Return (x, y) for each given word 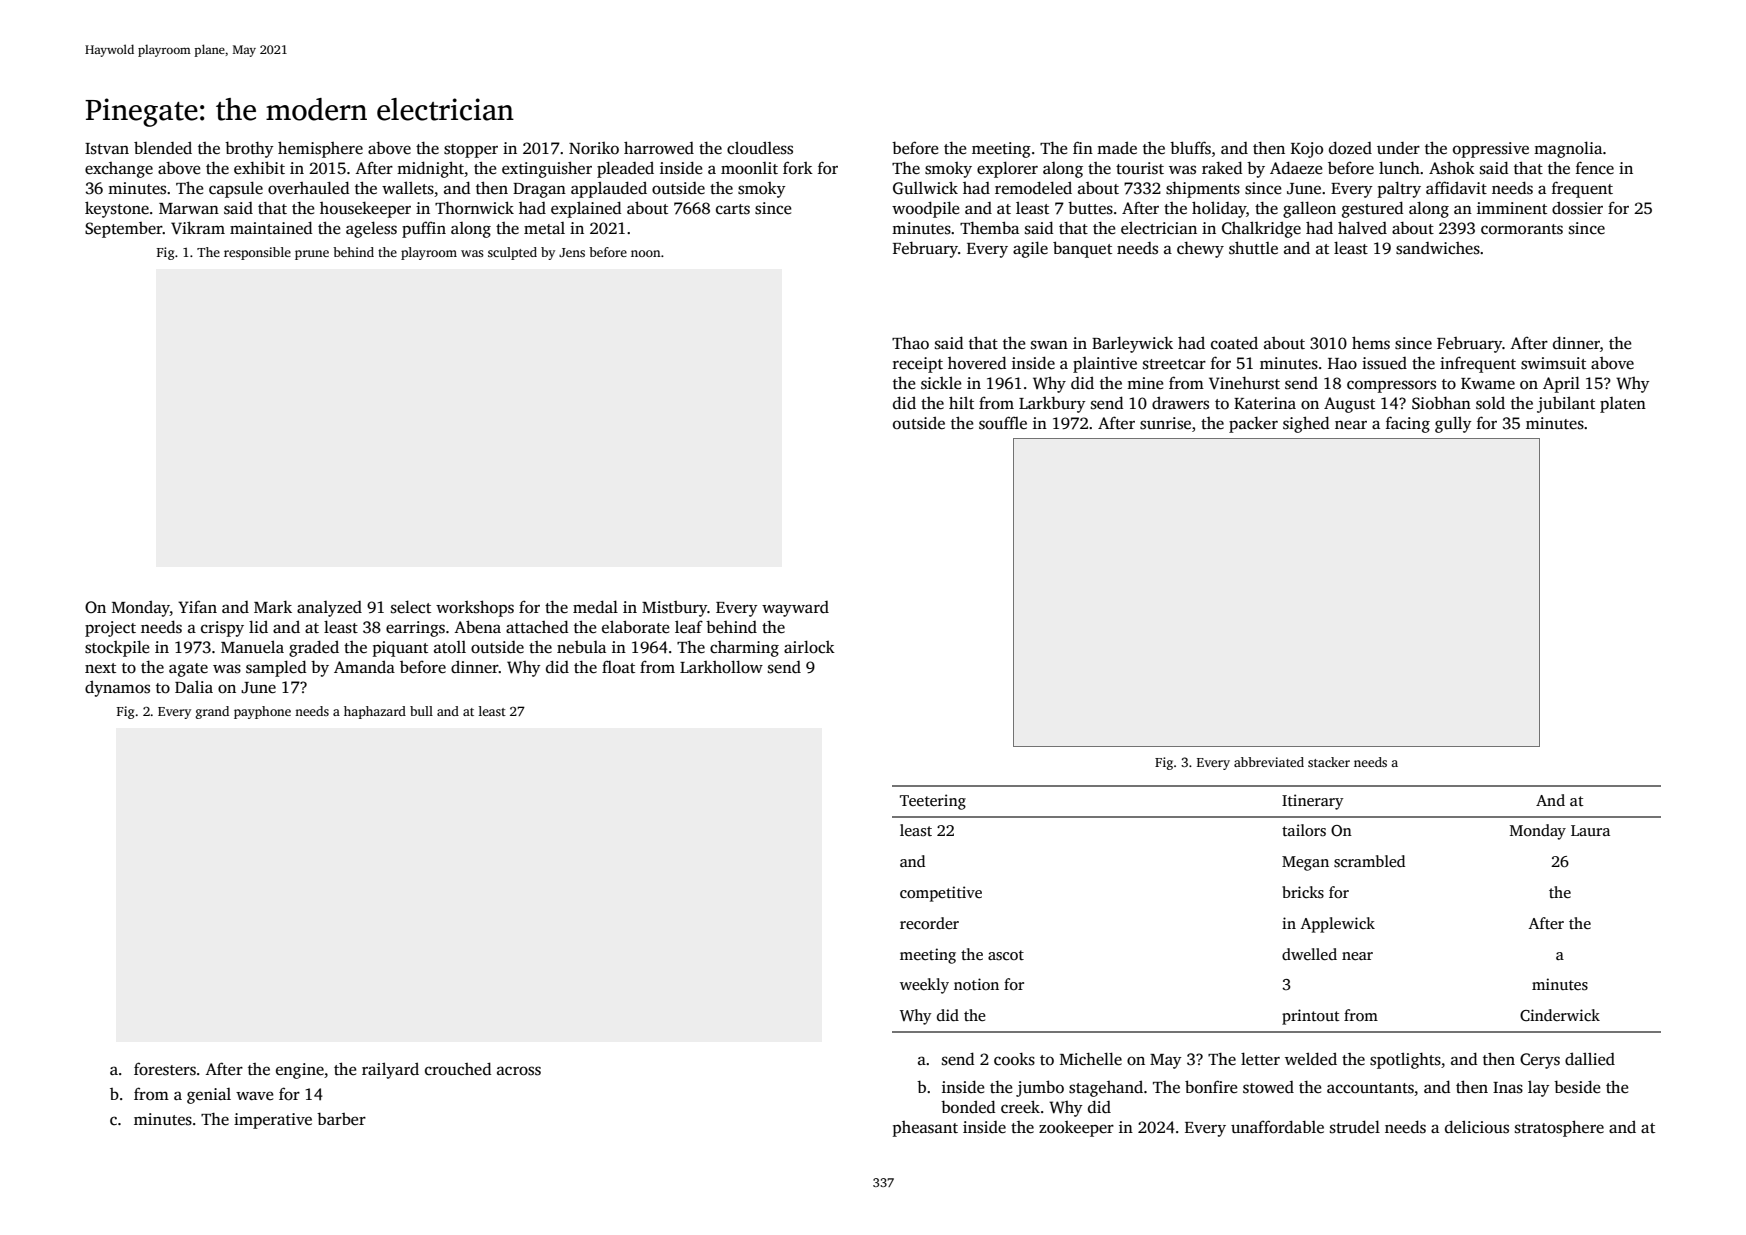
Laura (1590, 830)
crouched (458, 1069)
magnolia (1568, 149)
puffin (424, 229)
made (1117, 147)
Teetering (933, 802)
